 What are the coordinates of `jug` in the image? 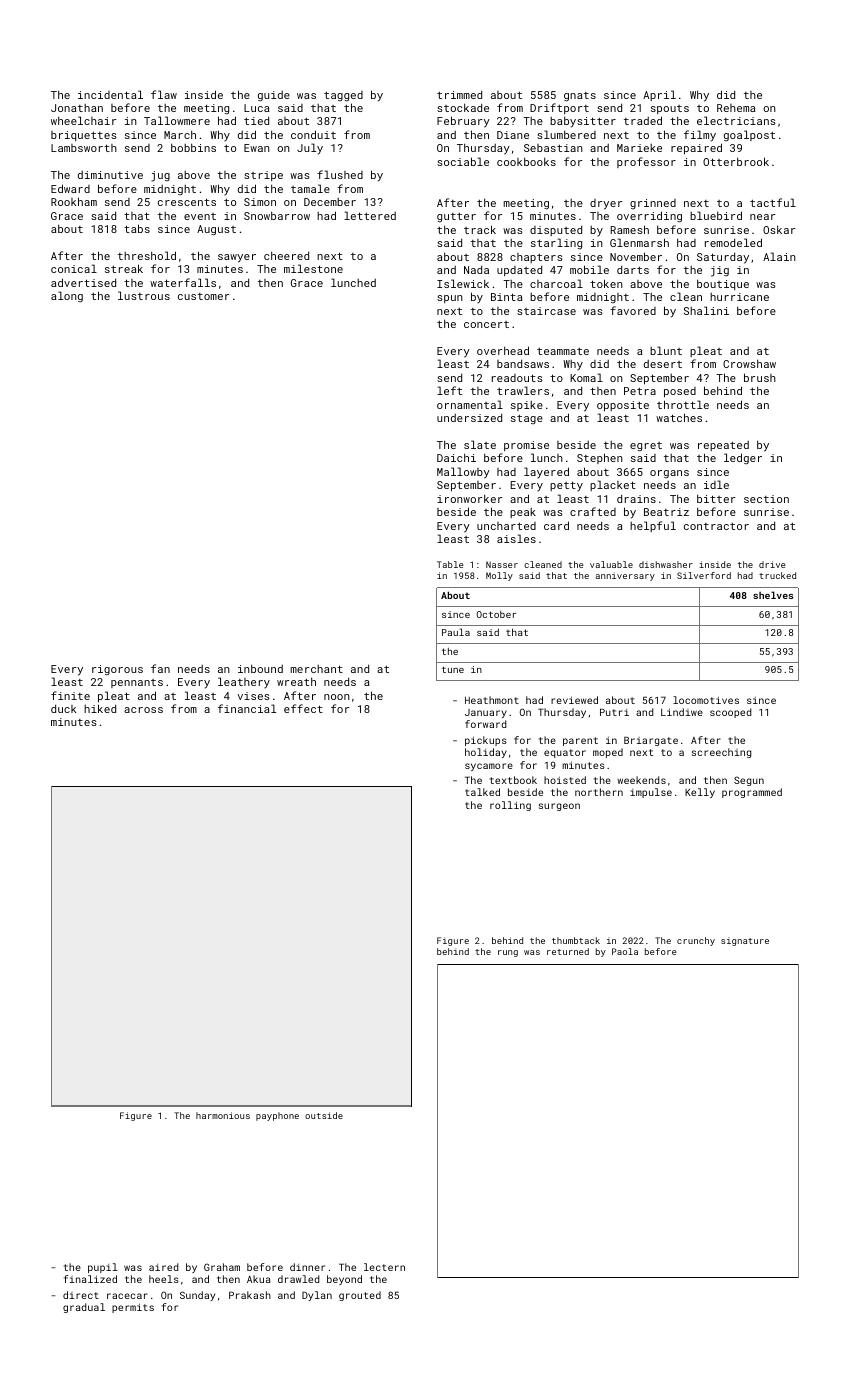 It's located at (160, 176).
